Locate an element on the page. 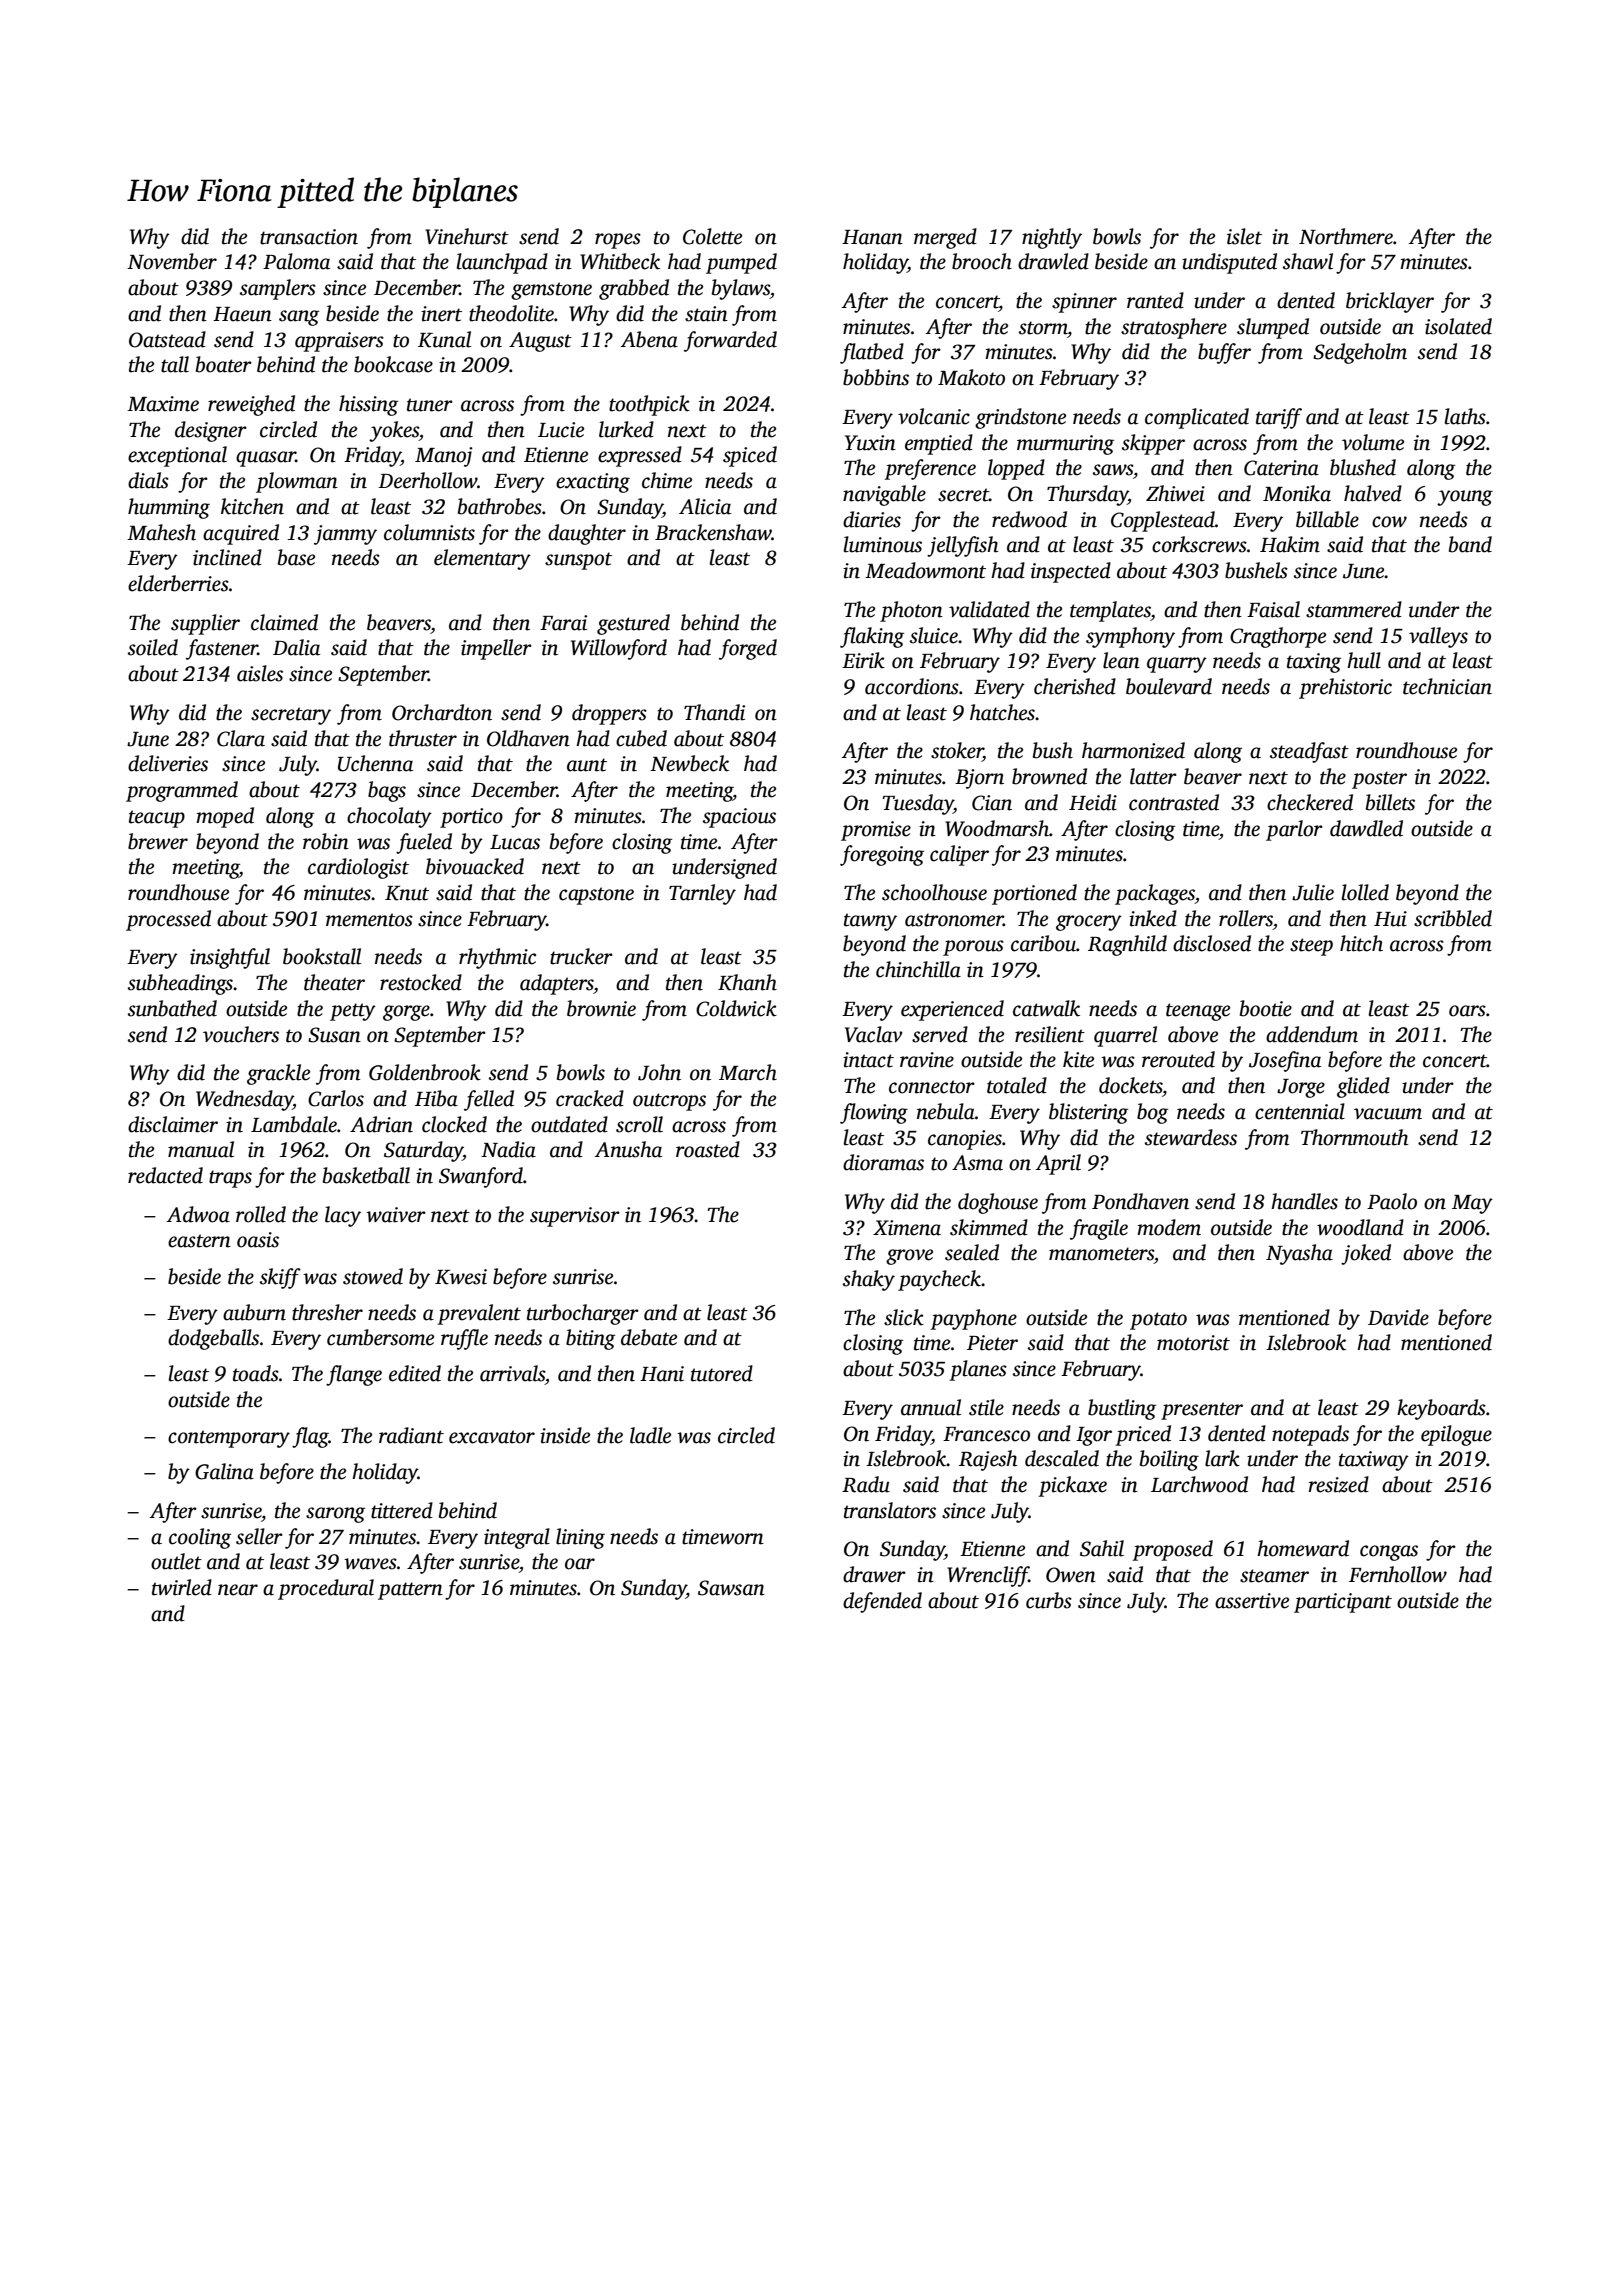 The width and height of the page is (1620, 2292). Sedgeholm is located at coordinates (1360, 353).
